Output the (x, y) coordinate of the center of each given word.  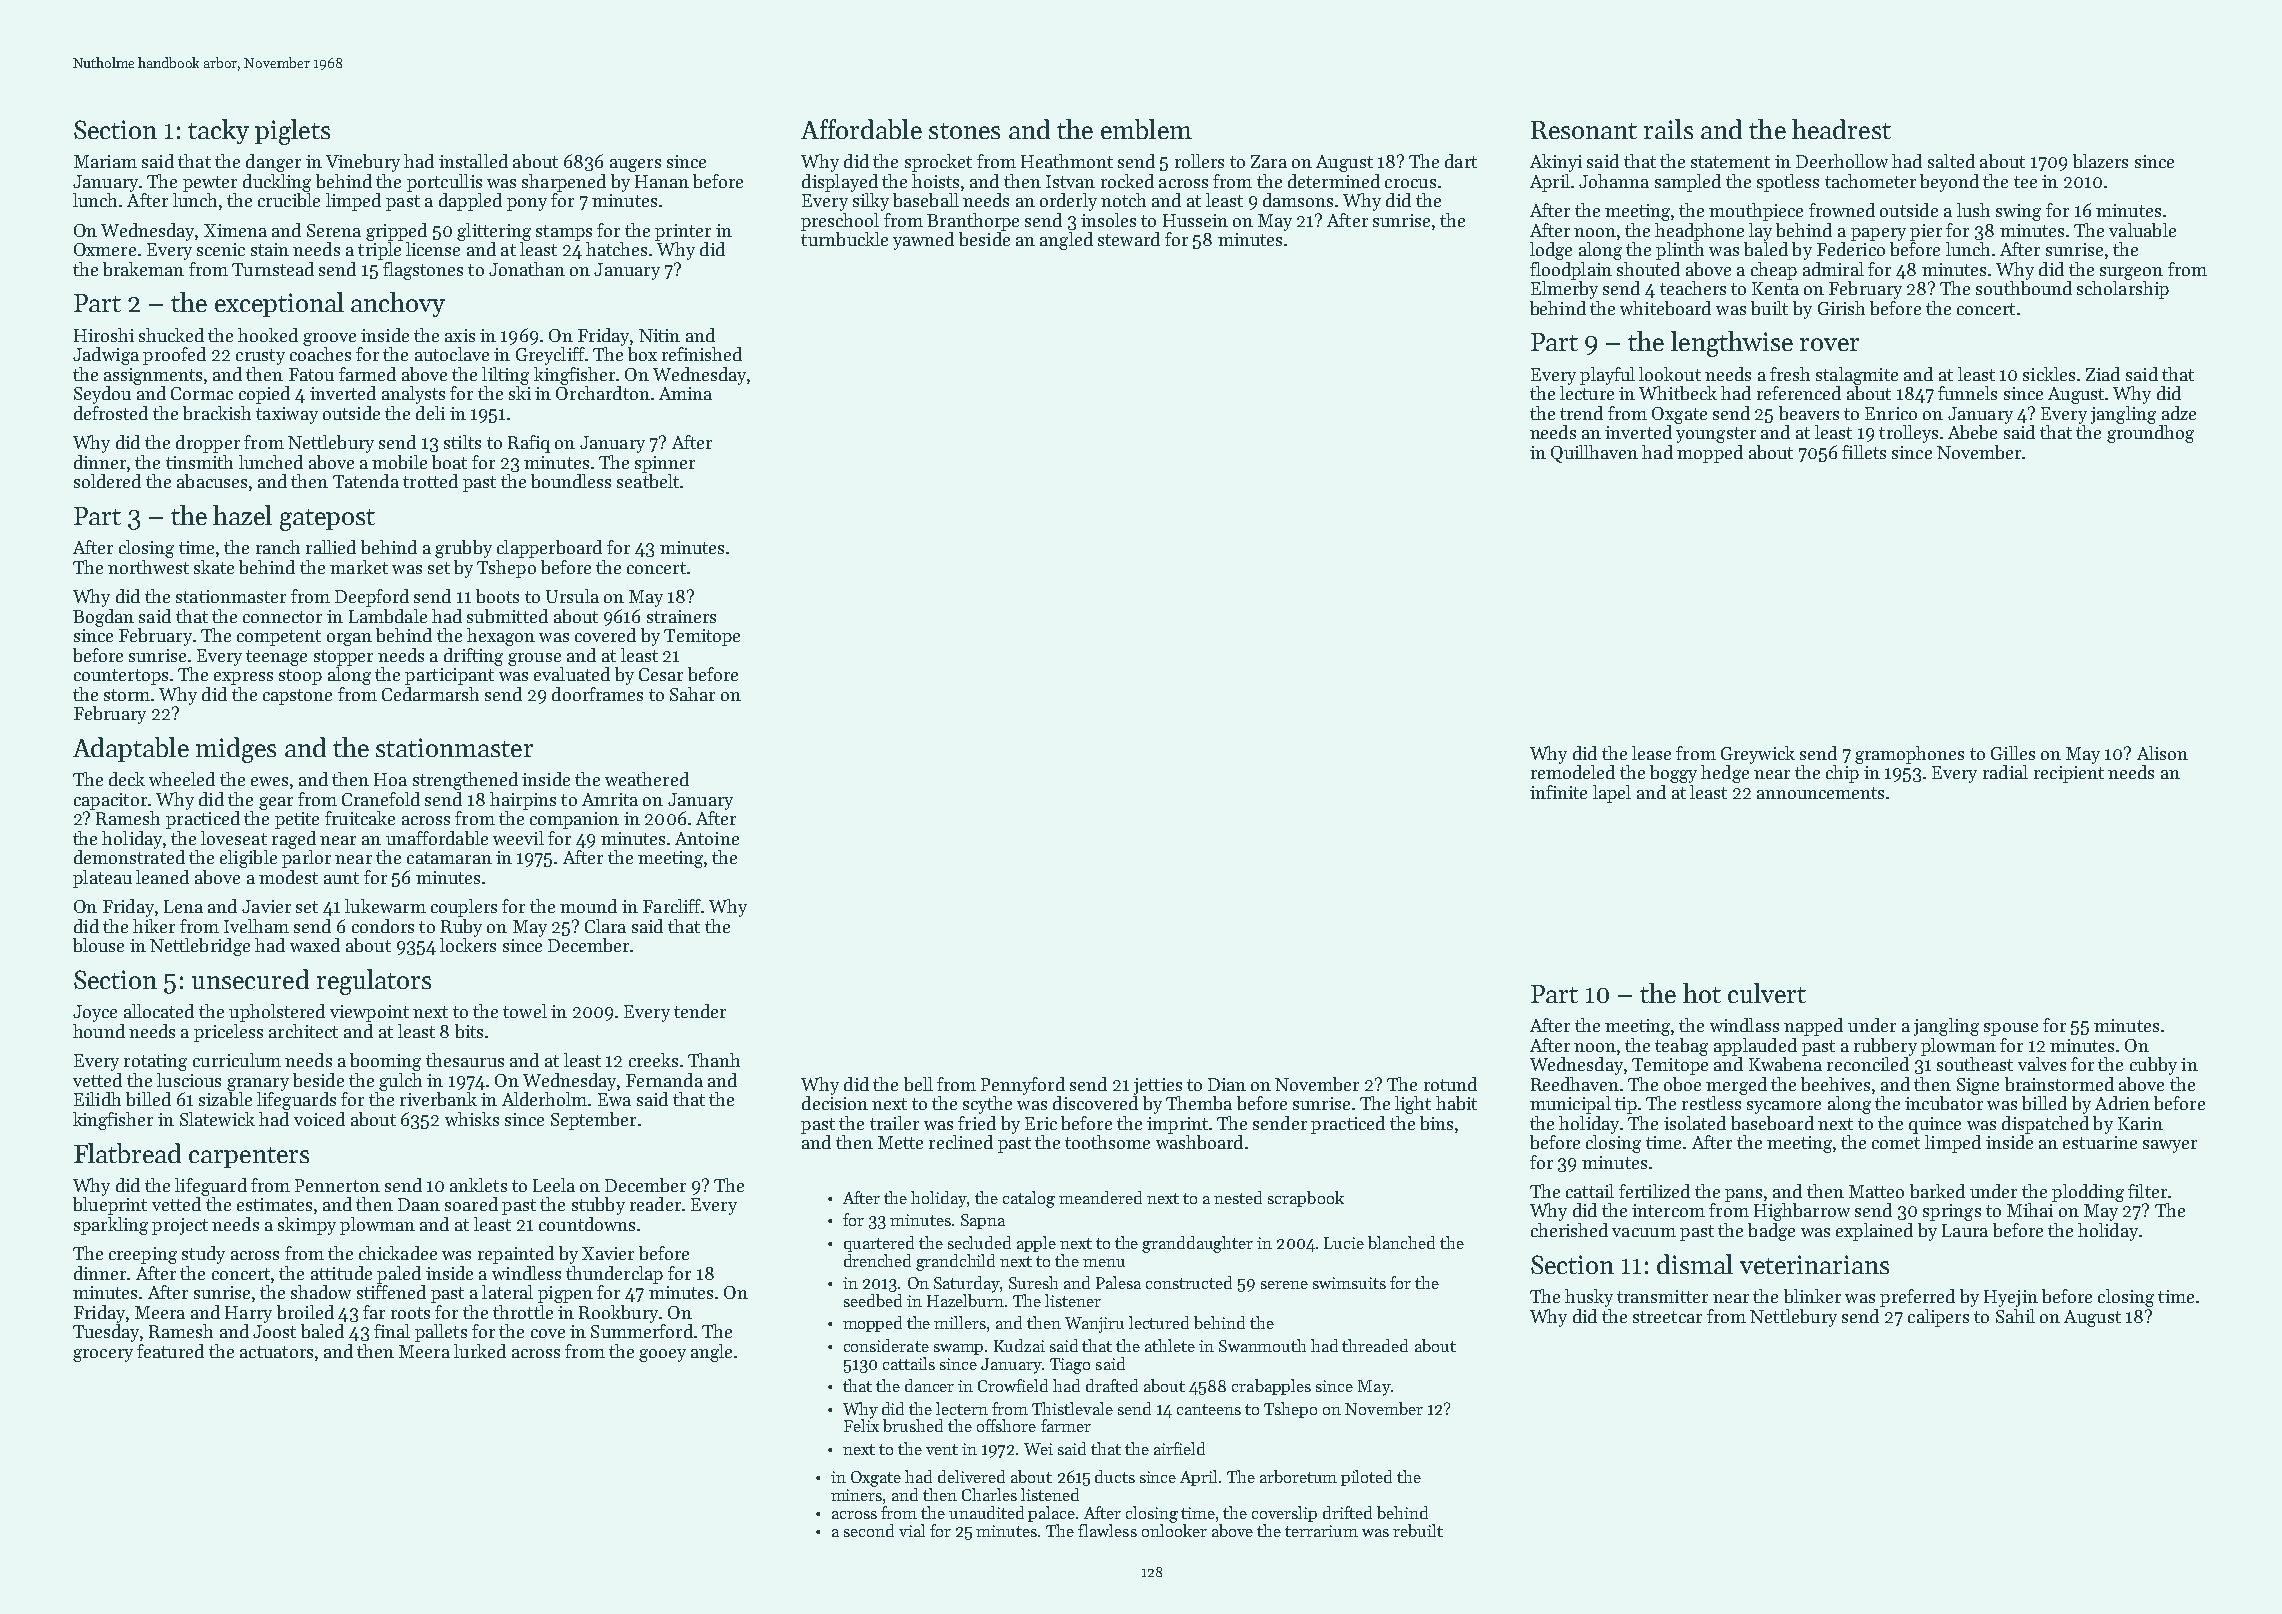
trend (1581, 413)
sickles (2049, 374)
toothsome (1107, 1142)
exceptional (279, 304)
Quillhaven (1594, 454)
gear (276, 803)
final (392, 1331)
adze (2179, 413)
